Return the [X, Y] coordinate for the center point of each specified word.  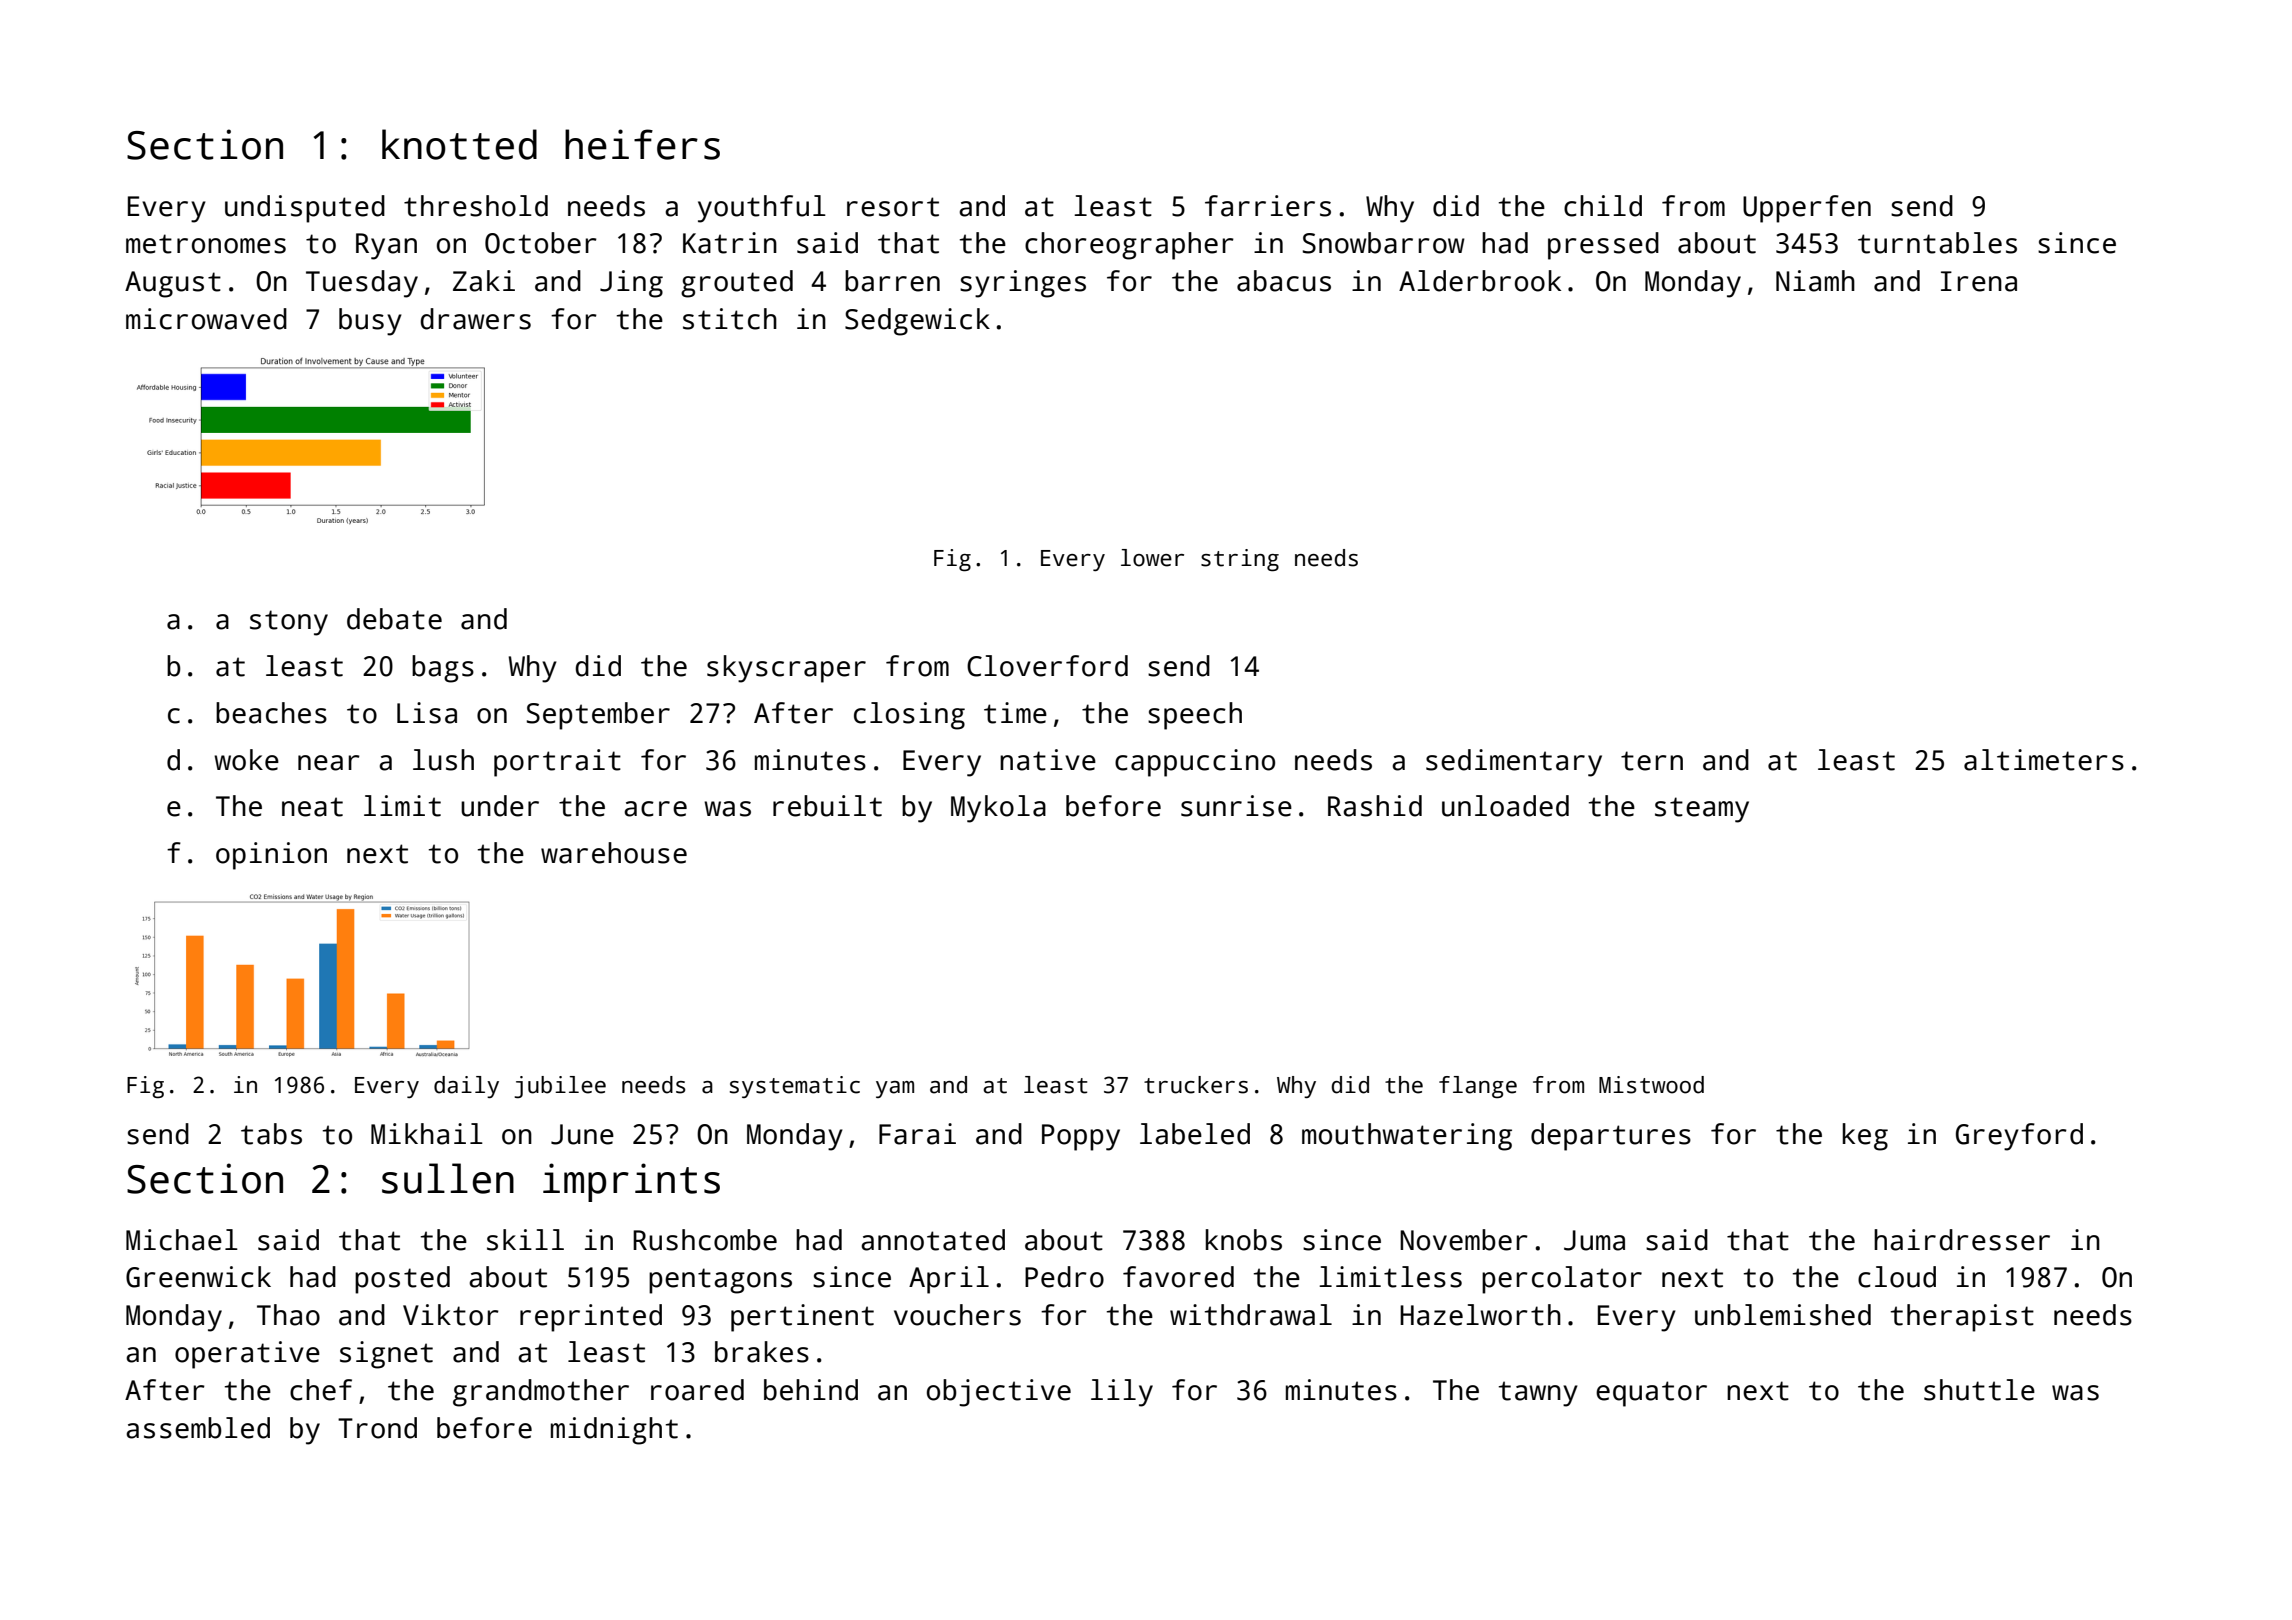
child [1603, 206]
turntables [1937, 243]
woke [246, 760]
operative [247, 1355]
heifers [642, 144]
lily [1122, 1393]
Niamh [1815, 281]
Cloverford [1047, 666]
